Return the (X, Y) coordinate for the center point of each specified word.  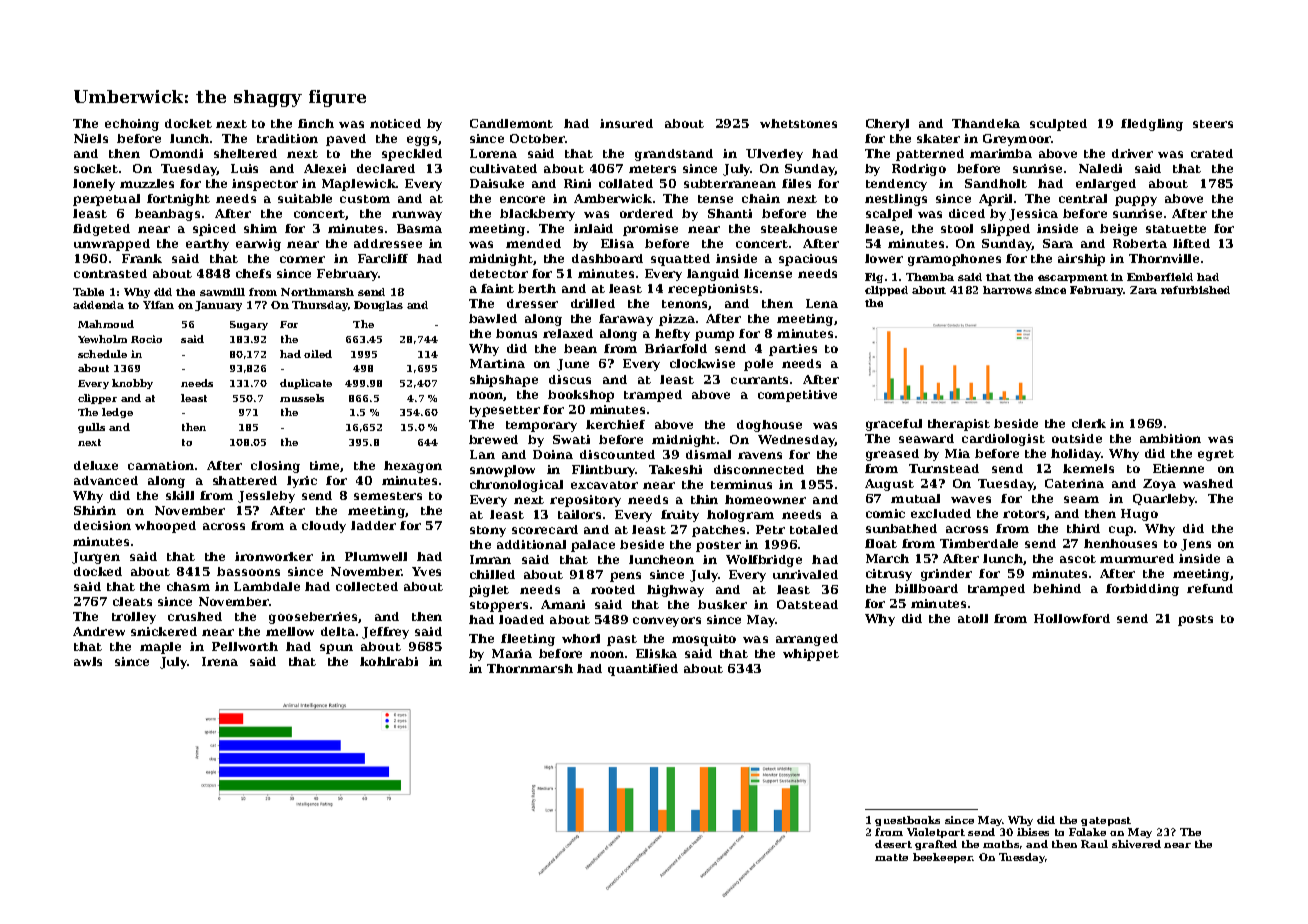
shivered (1136, 844)
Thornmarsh (530, 668)
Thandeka (986, 123)
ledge (117, 413)
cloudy (324, 527)
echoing (132, 125)
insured (626, 123)
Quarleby (1164, 500)
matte (891, 857)
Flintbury (604, 471)
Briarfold (676, 348)
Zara (1143, 290)
